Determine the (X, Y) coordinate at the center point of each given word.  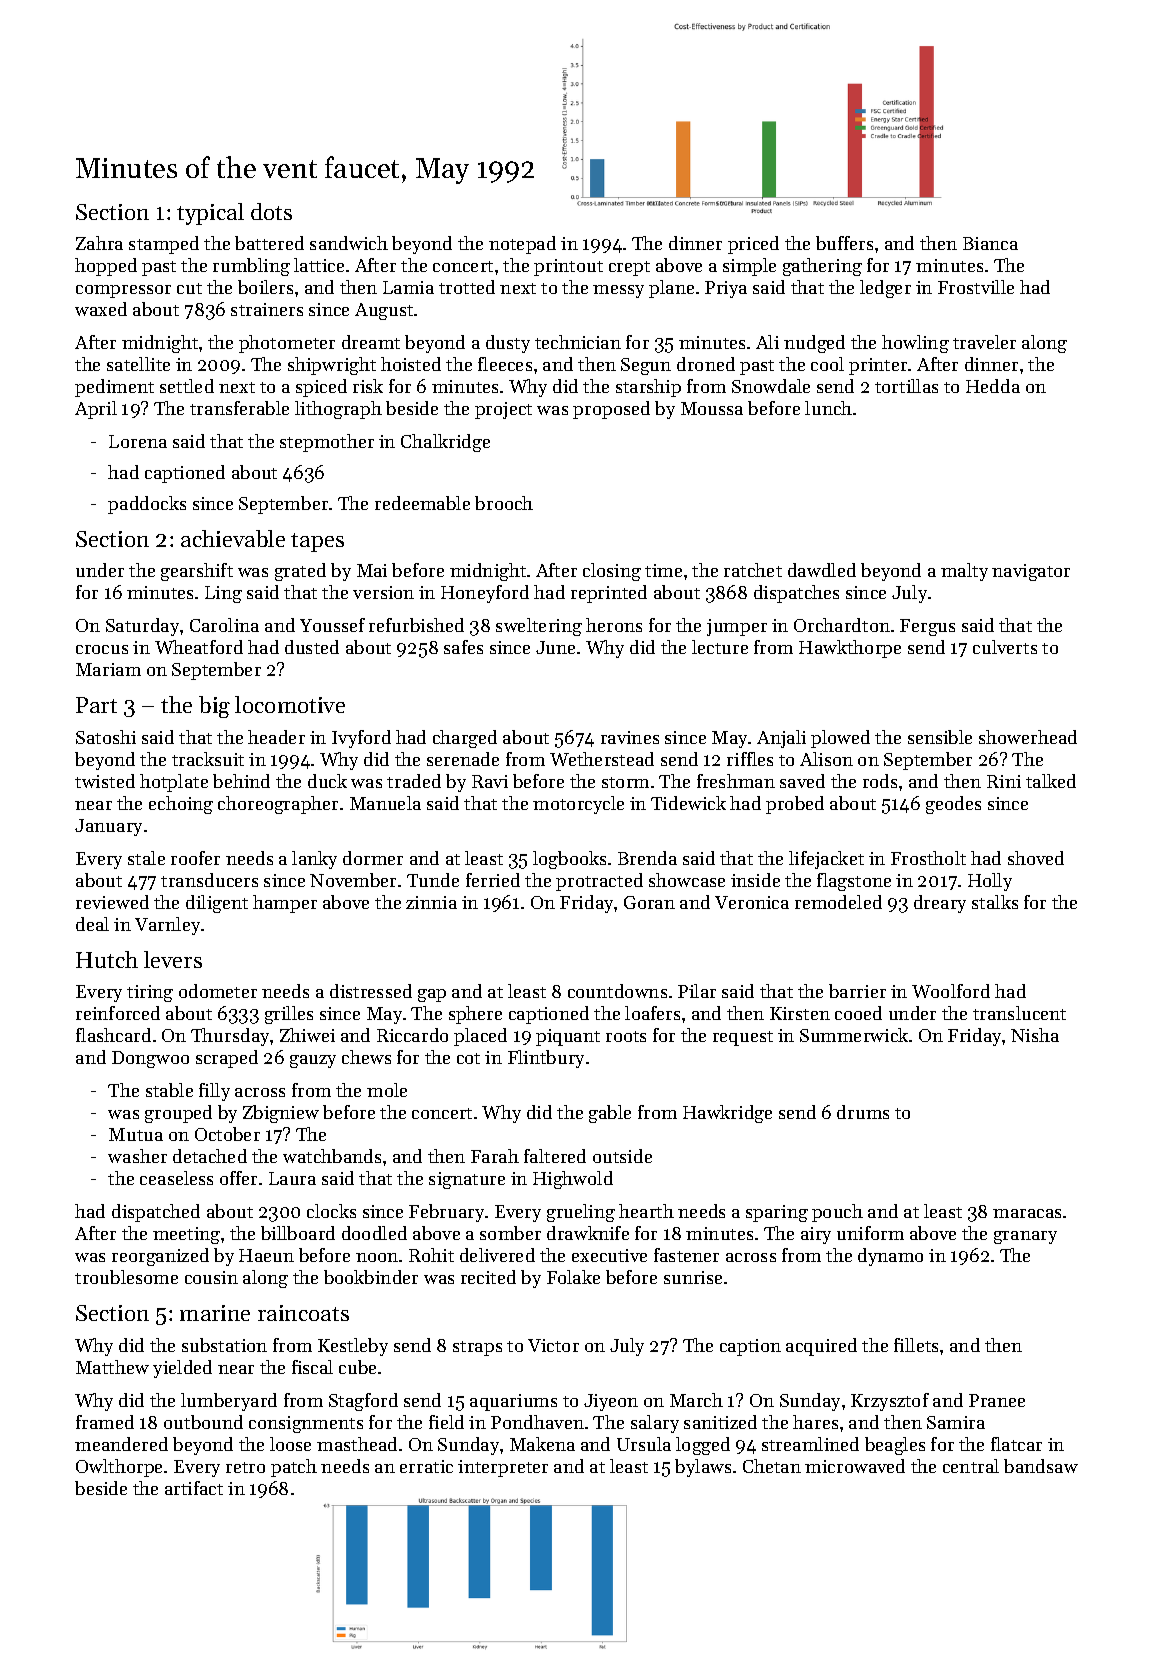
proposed (611, 410)
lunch (828, 408)
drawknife (588, 1233)
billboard (298, 1233)
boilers (265, 287)
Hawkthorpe (850, 649)
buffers (844, 243)
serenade (463, 759)
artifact (194, 1488)
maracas (1027, 1213)
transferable (239, 408)
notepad (522, 245)
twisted (105, 781)
